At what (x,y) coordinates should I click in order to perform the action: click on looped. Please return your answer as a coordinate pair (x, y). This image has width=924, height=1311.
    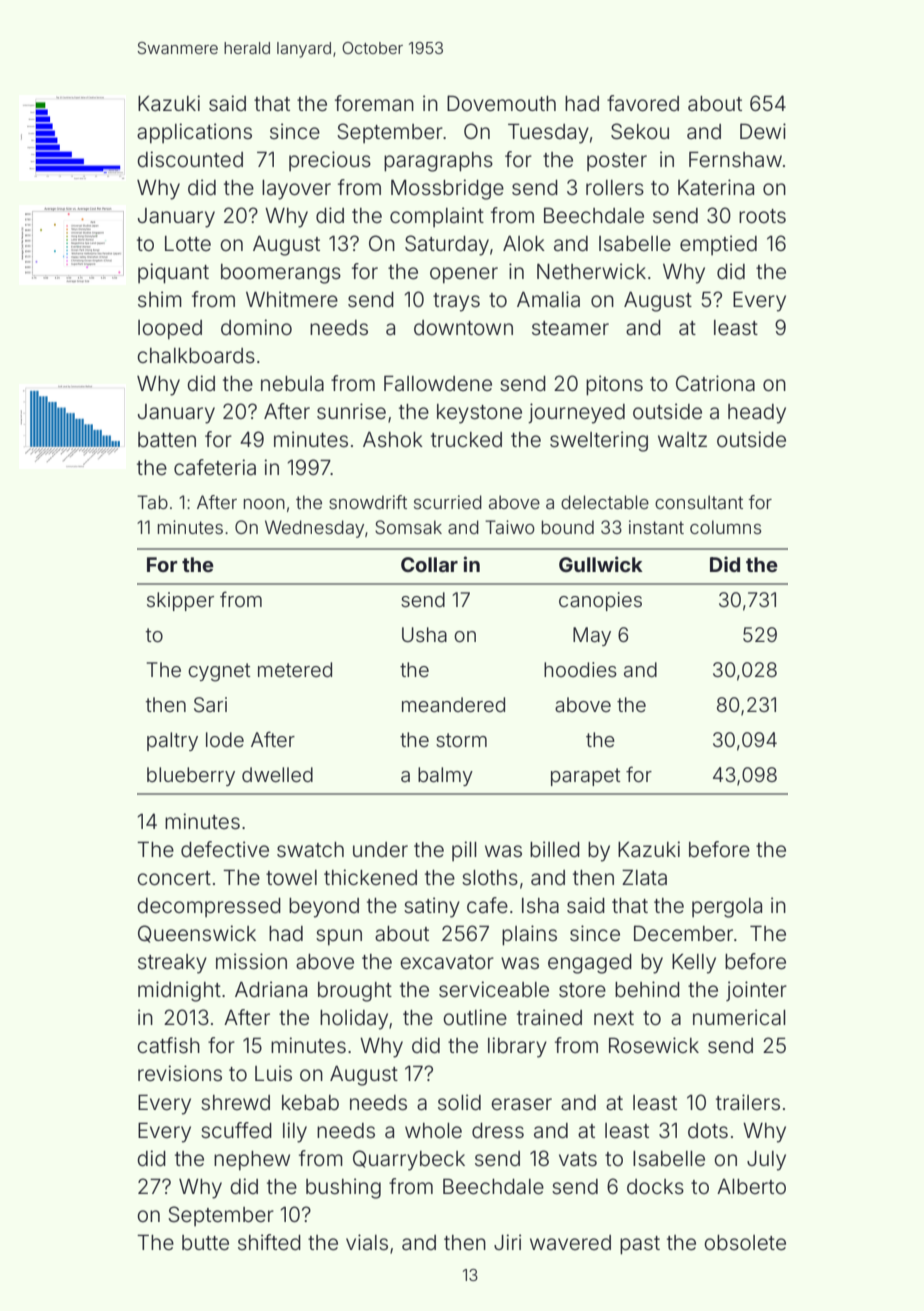
    Looking at the image, I should click on (170, 330).
